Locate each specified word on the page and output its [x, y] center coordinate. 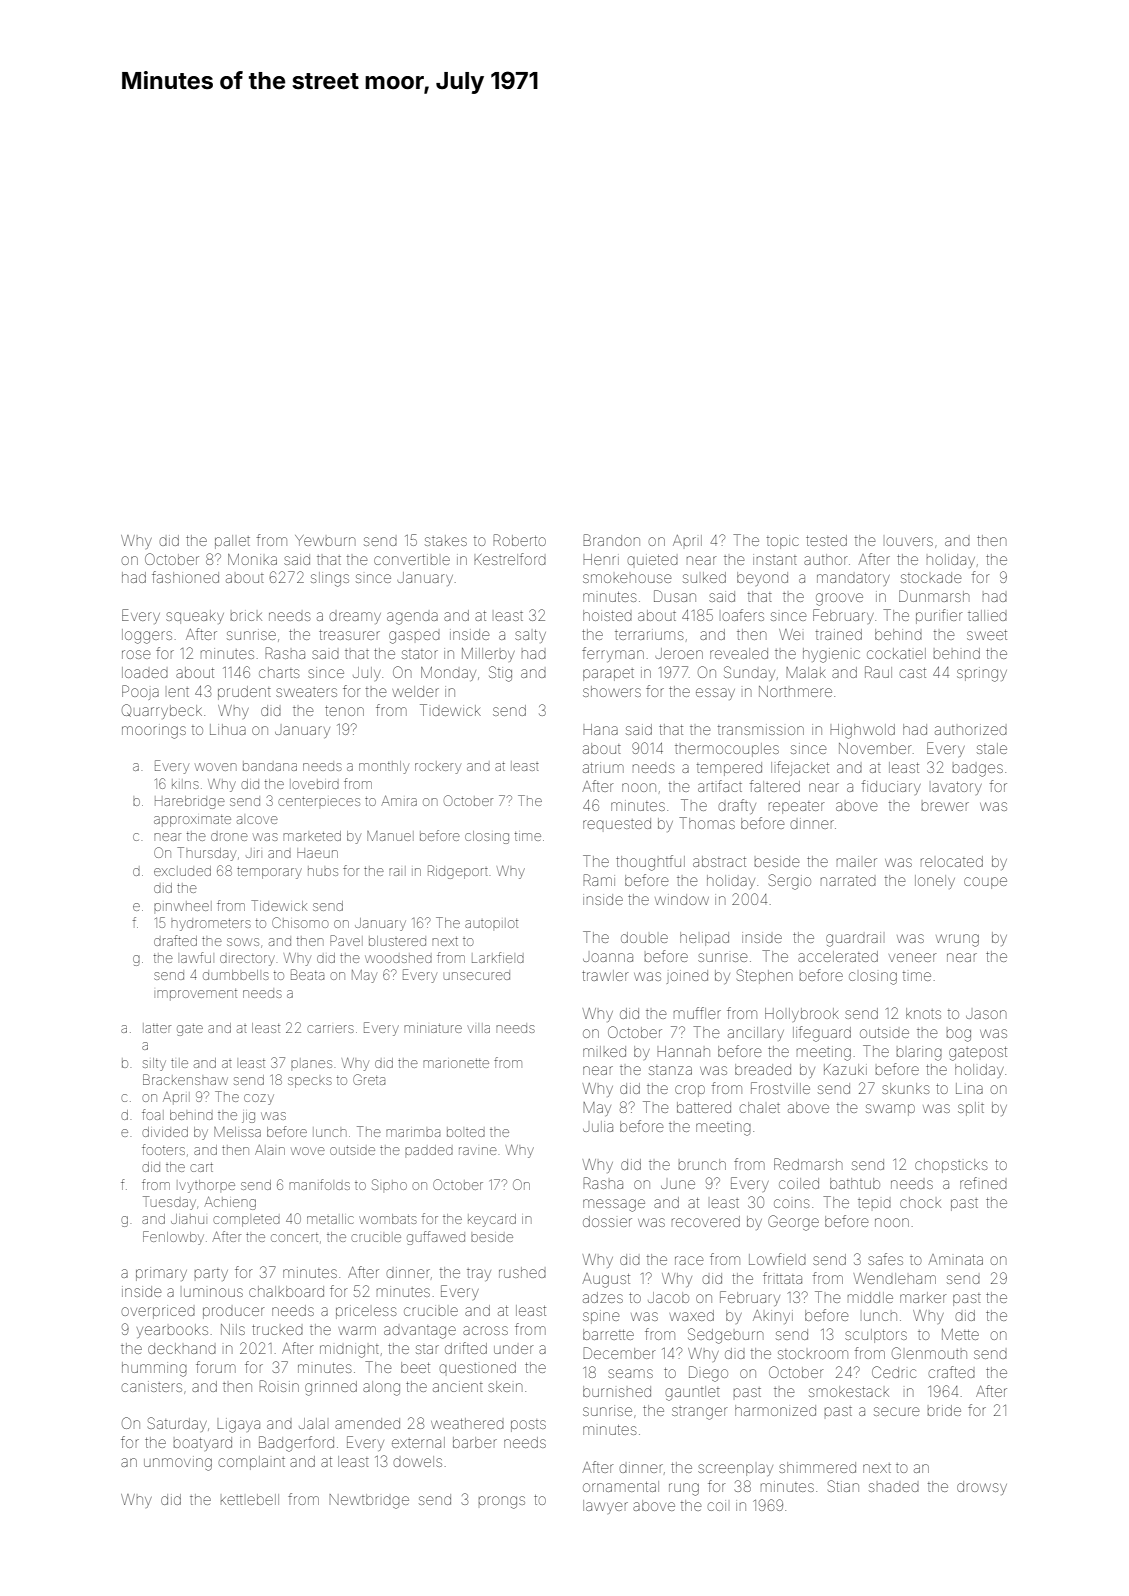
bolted [466, 1132]
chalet [760, 1107]
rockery [438, 767]
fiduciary [891, 787]
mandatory [853, 579]
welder [415, 691]
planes [311, 1063]
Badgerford [296, 1444]
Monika [252, 559]
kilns [185, 784]
